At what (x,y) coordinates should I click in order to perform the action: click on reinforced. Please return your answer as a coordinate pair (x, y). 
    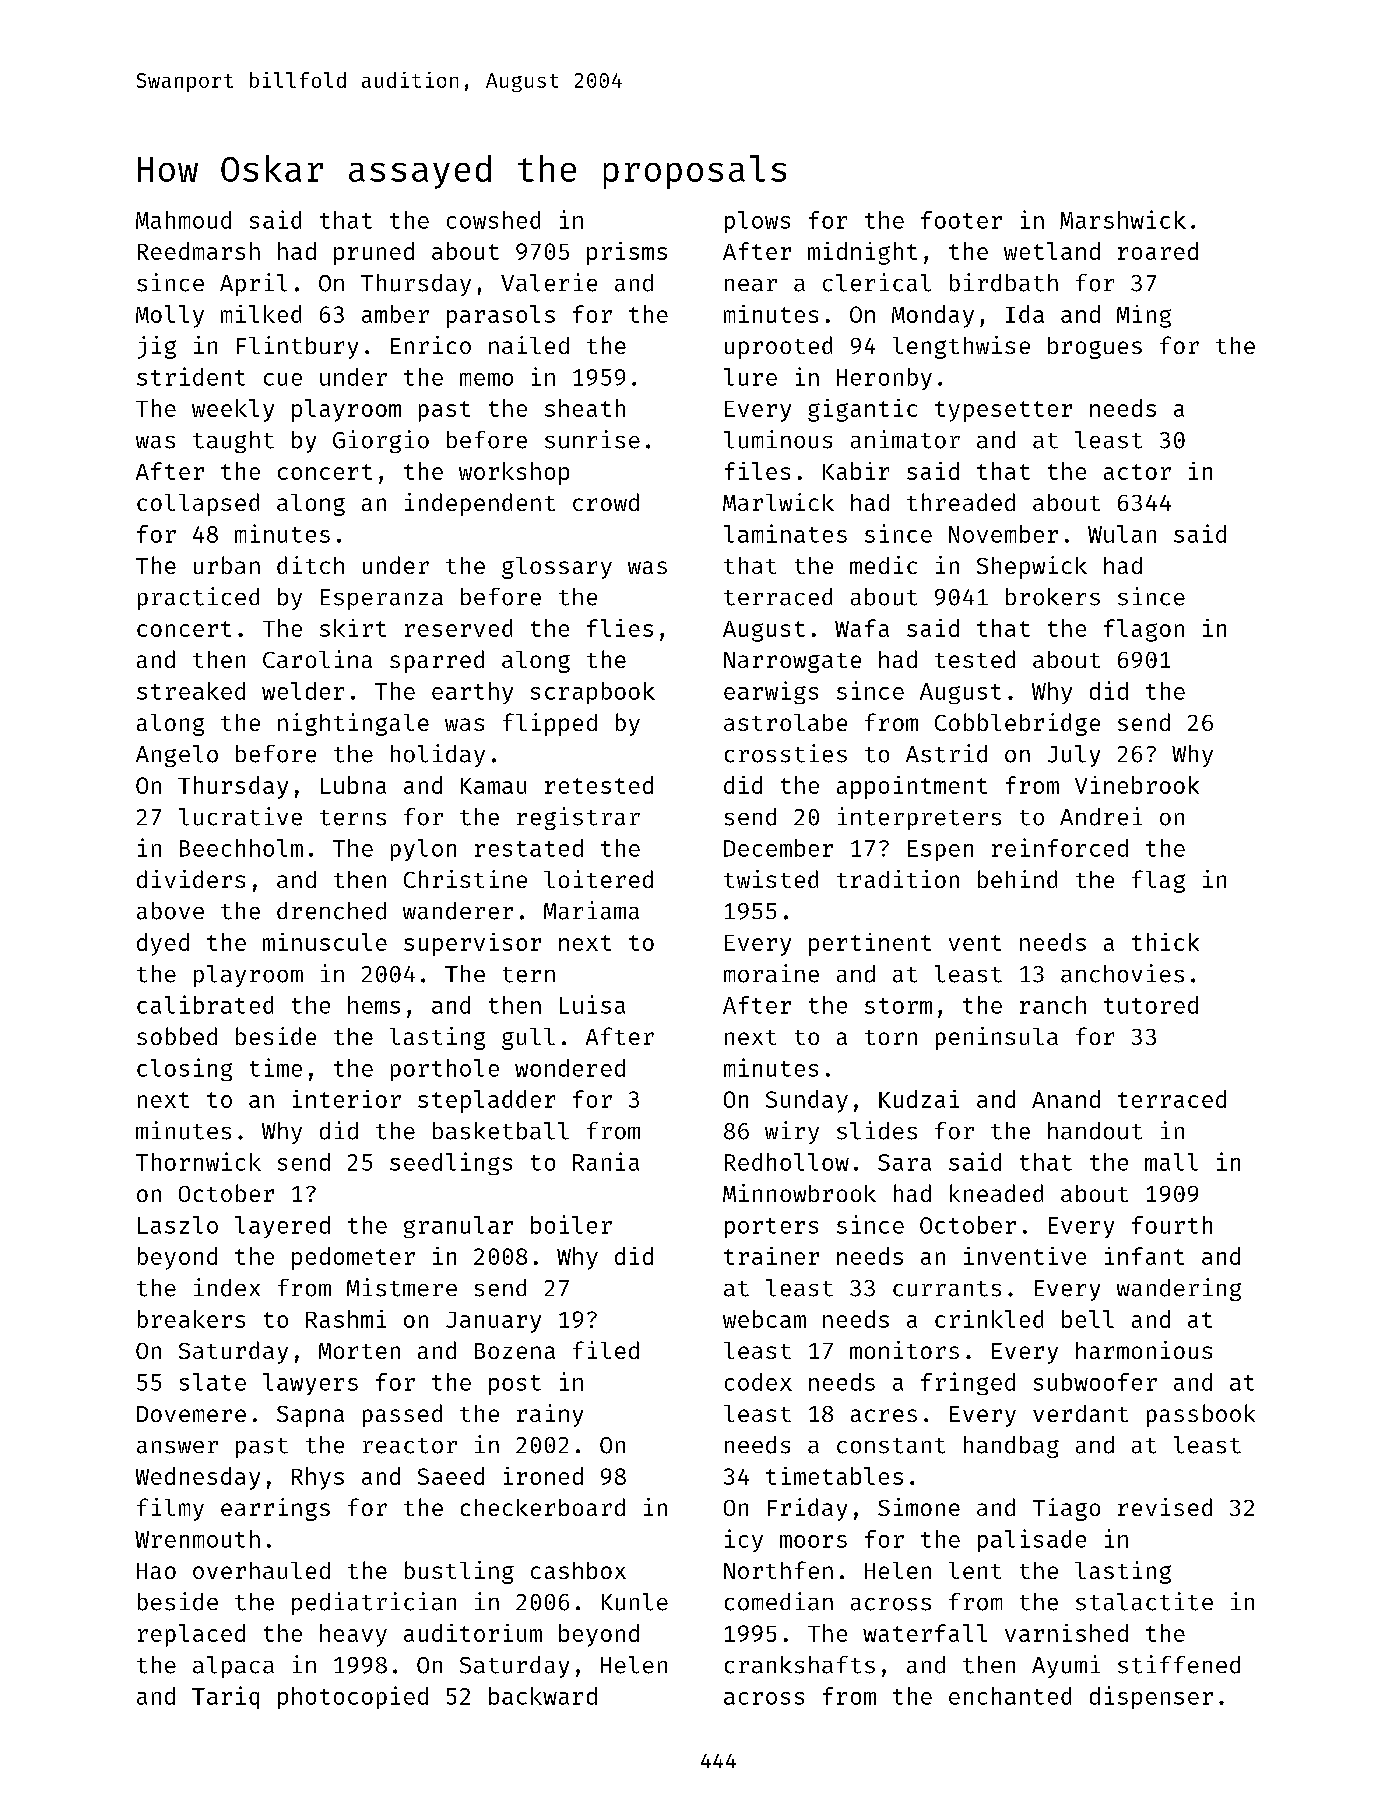
    Looking at the image, I should click on (1060, 847).
